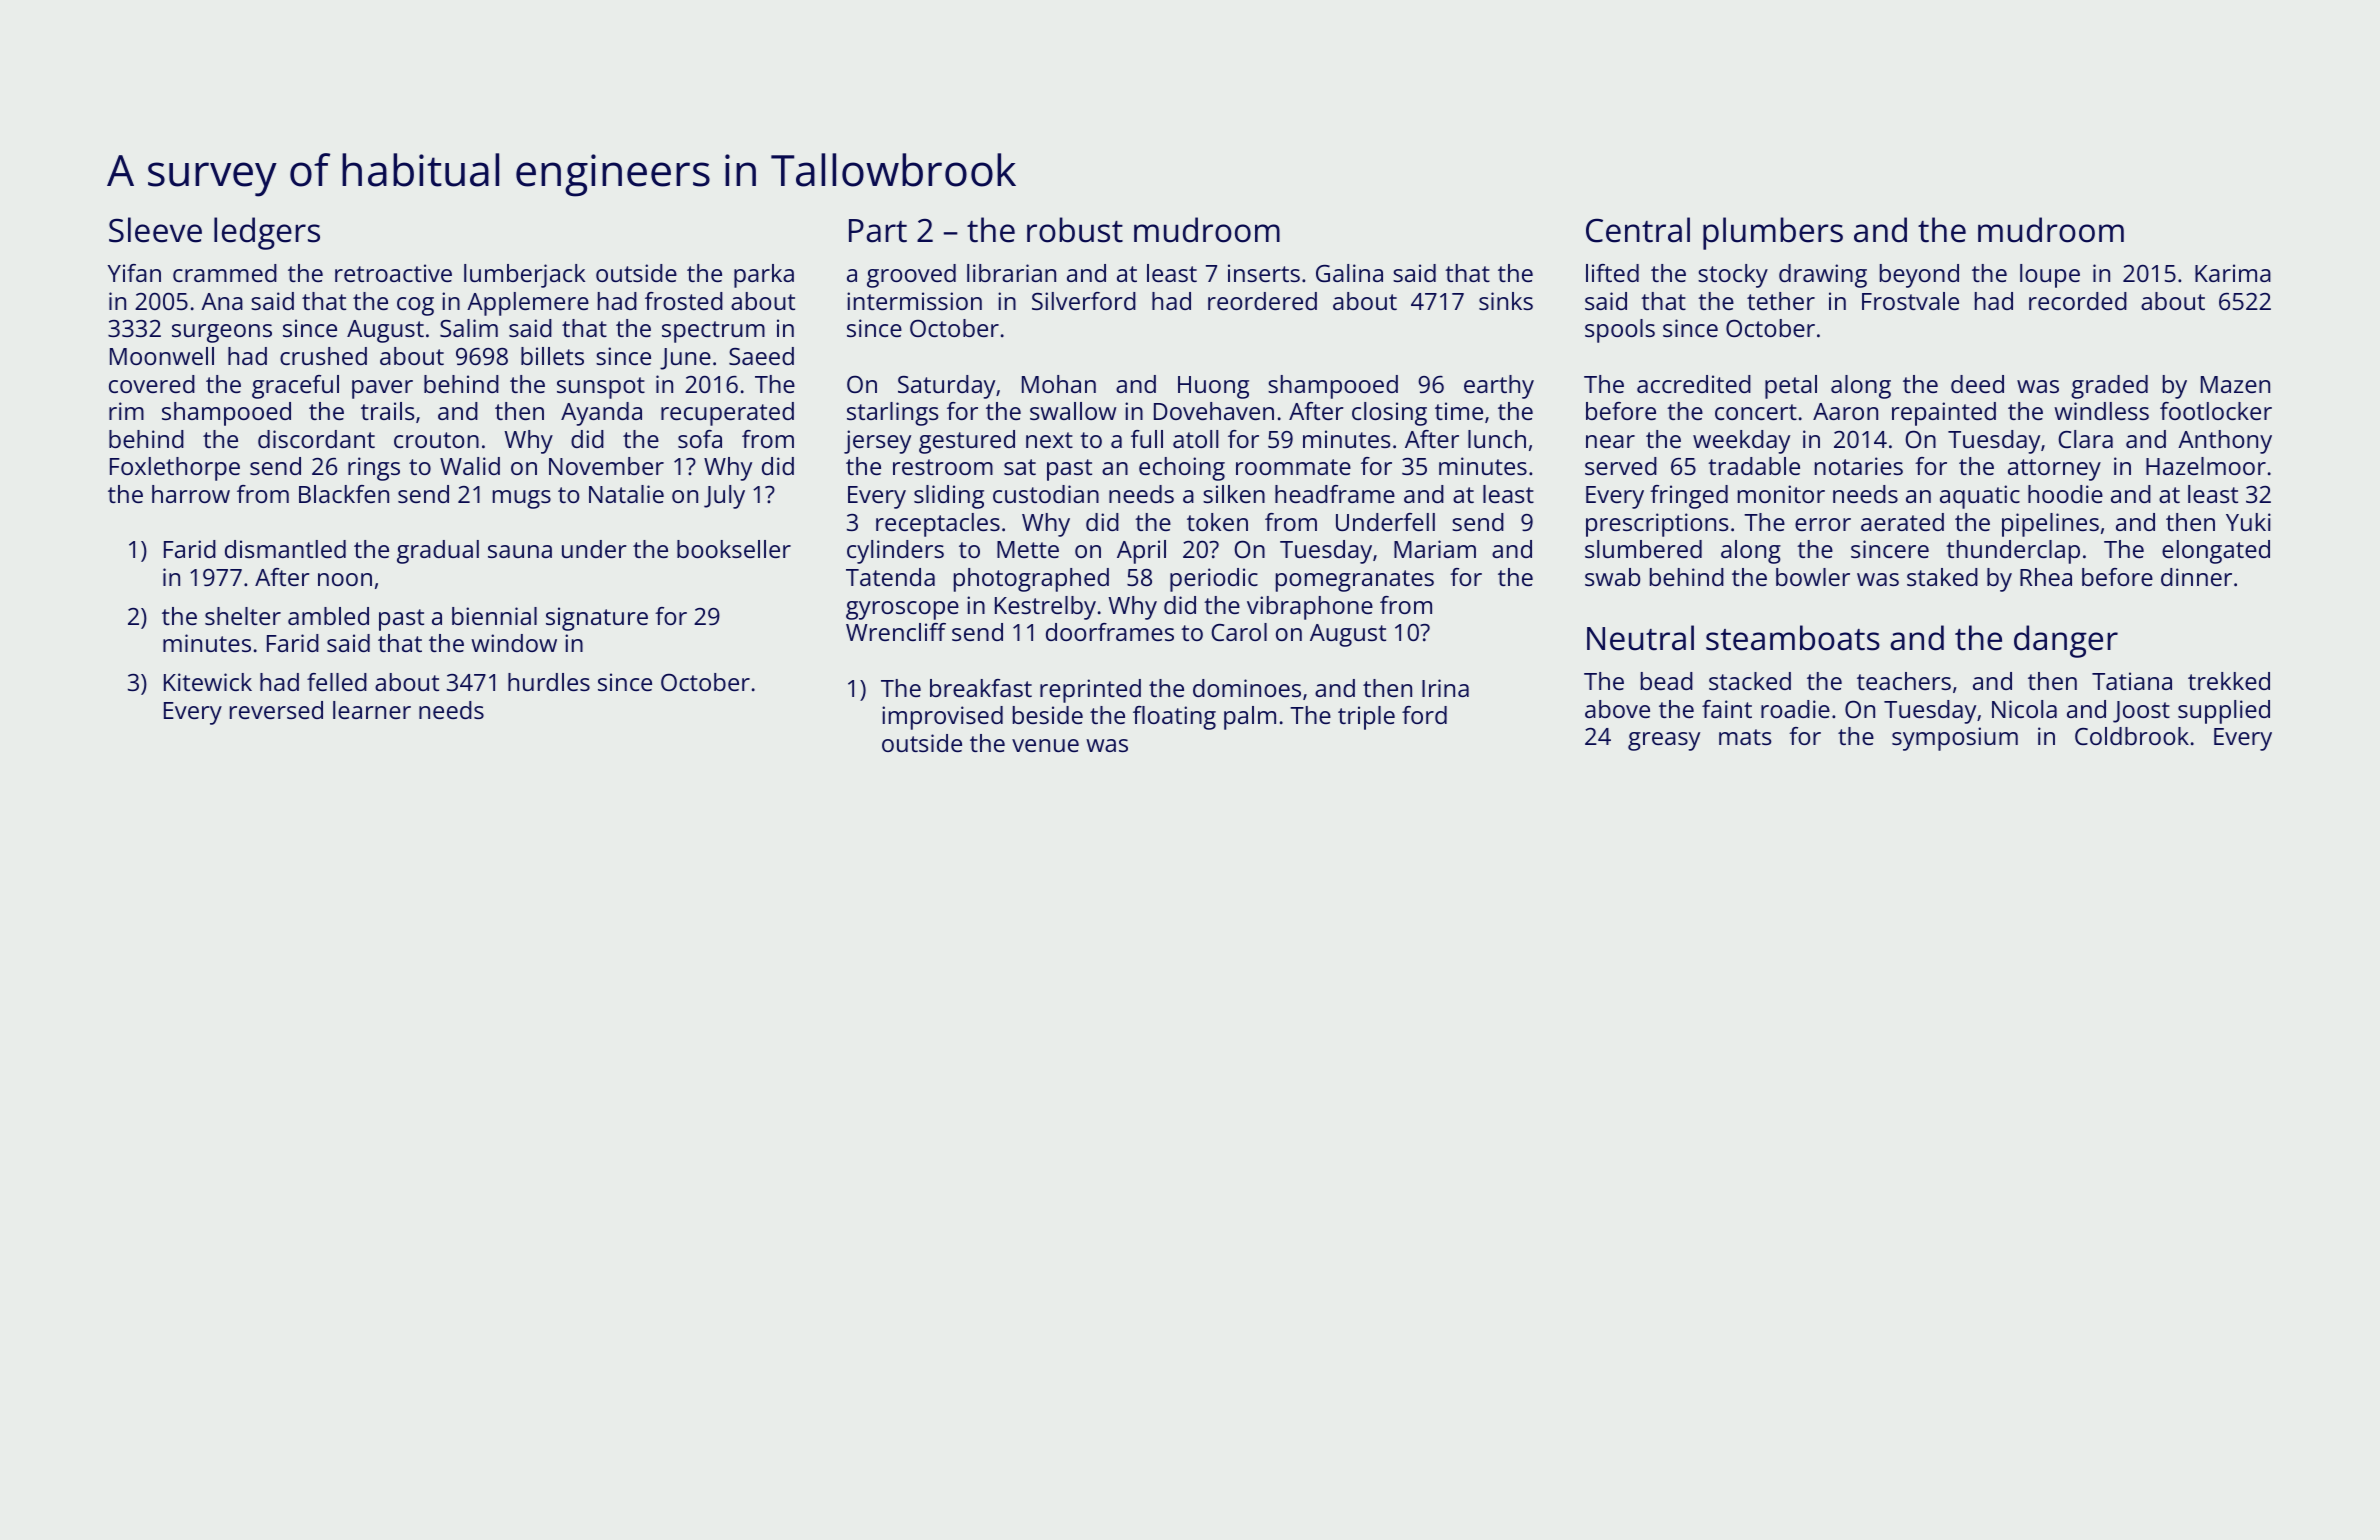 This screenshot has width=2380, height=1540. What do you see at coordinates (162, 356) in the screenshot?
I see `Moonwell` at bounding box center [162, 356].
